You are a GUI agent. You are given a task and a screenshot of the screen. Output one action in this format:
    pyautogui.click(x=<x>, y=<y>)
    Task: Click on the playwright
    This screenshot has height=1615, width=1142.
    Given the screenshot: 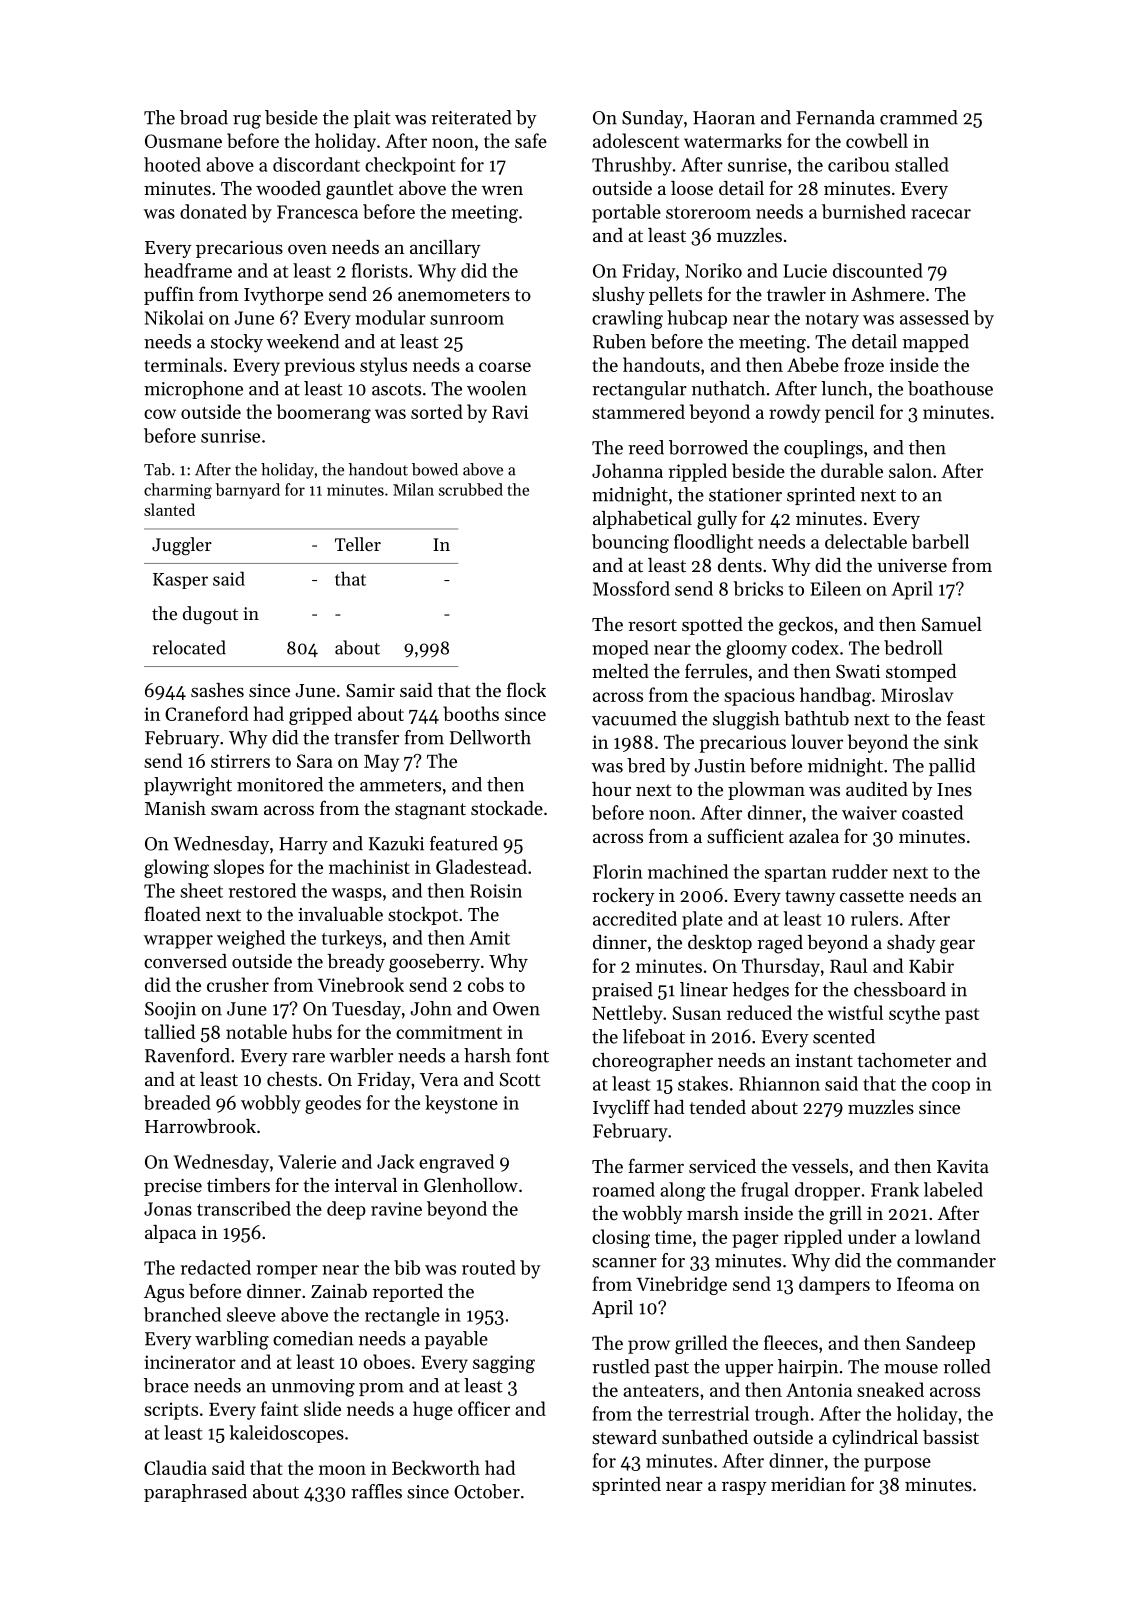 What is the action you would take?
    pyautogui.click(x=188, y=786)
